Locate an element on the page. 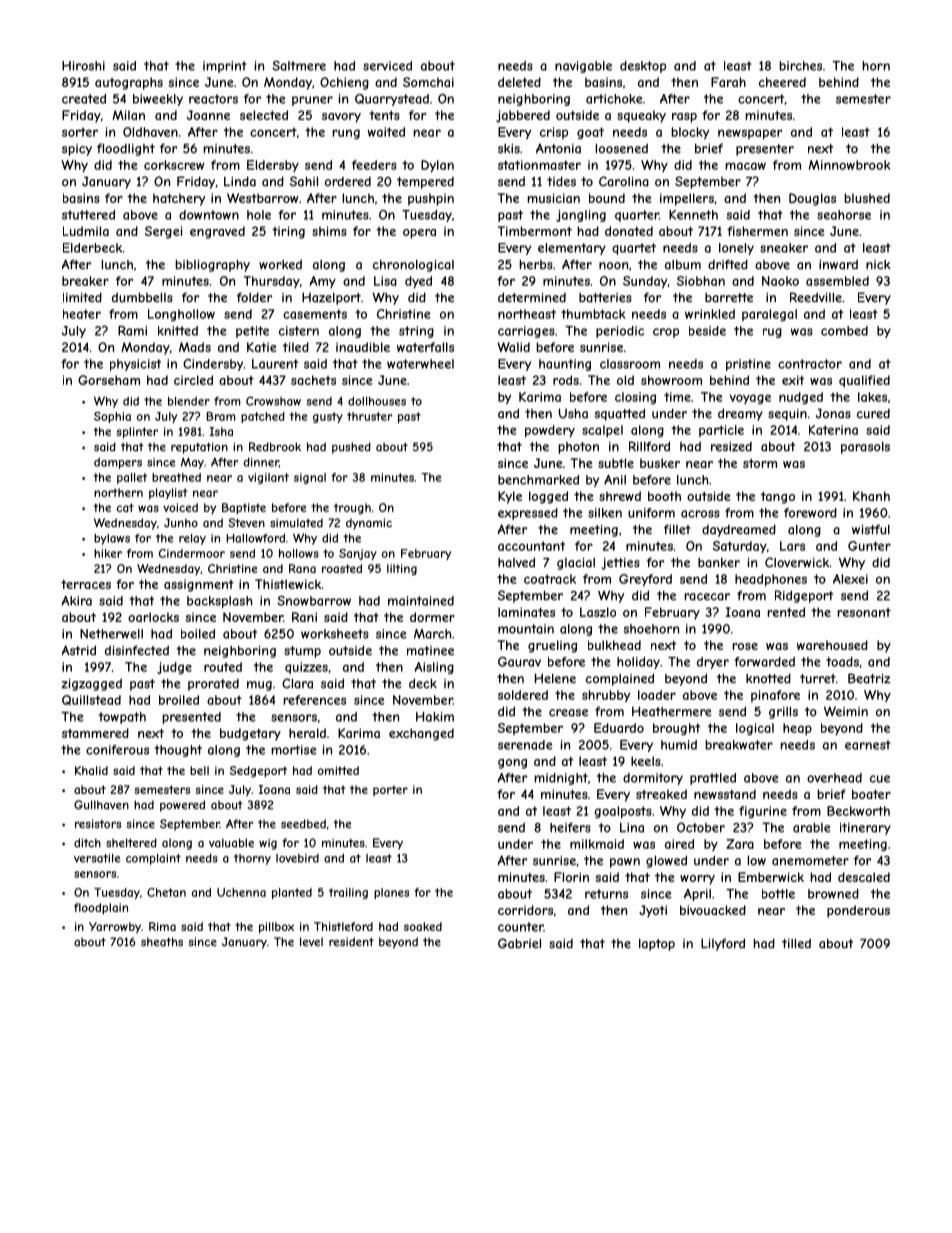 The height and width of the document is (1233, 952). deleted is located at coordinates (519, 82).
